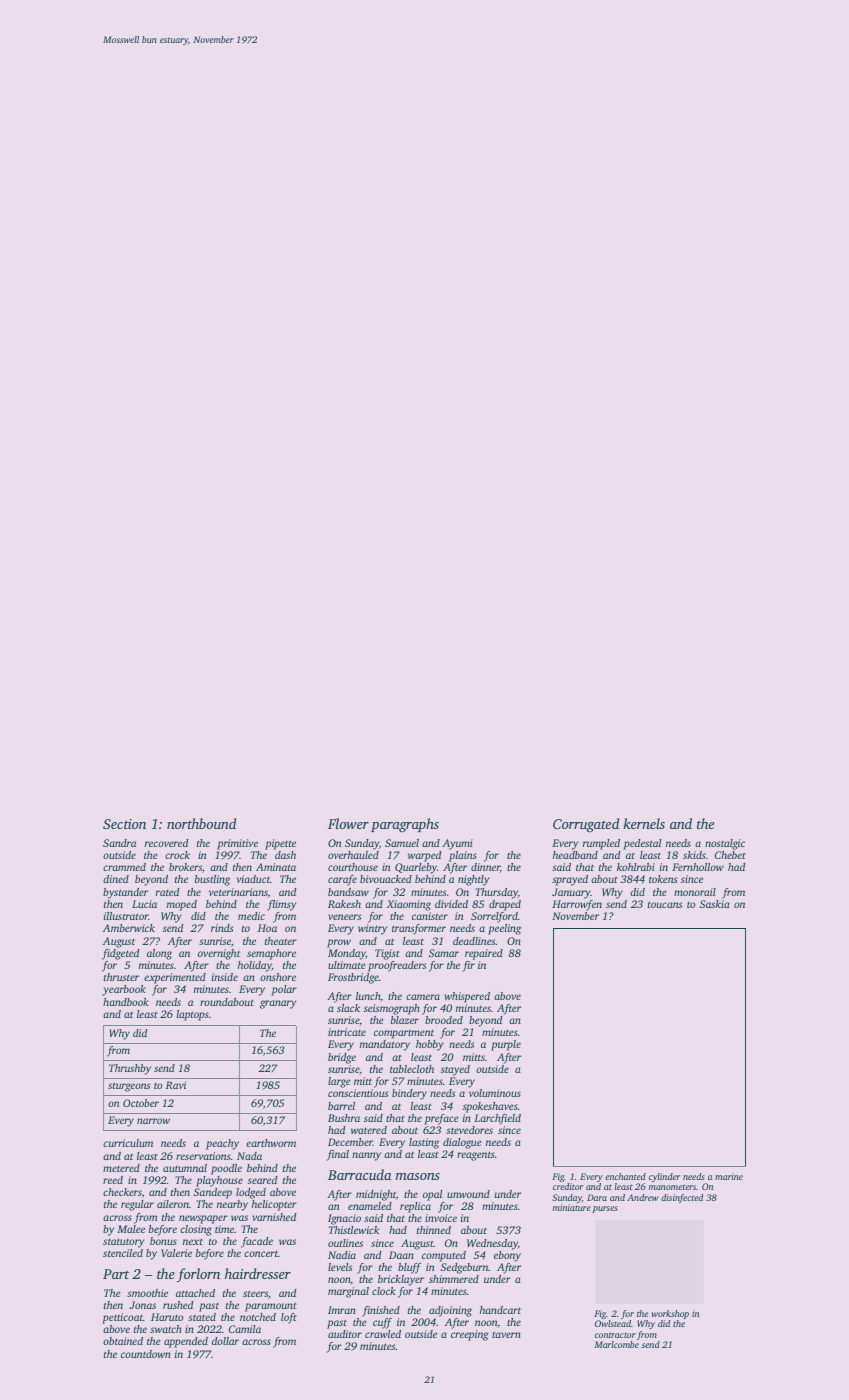  What do you see at coordinates (430, 1045) in the document?
I see `hobby` at bounding box center [430, 1045].
